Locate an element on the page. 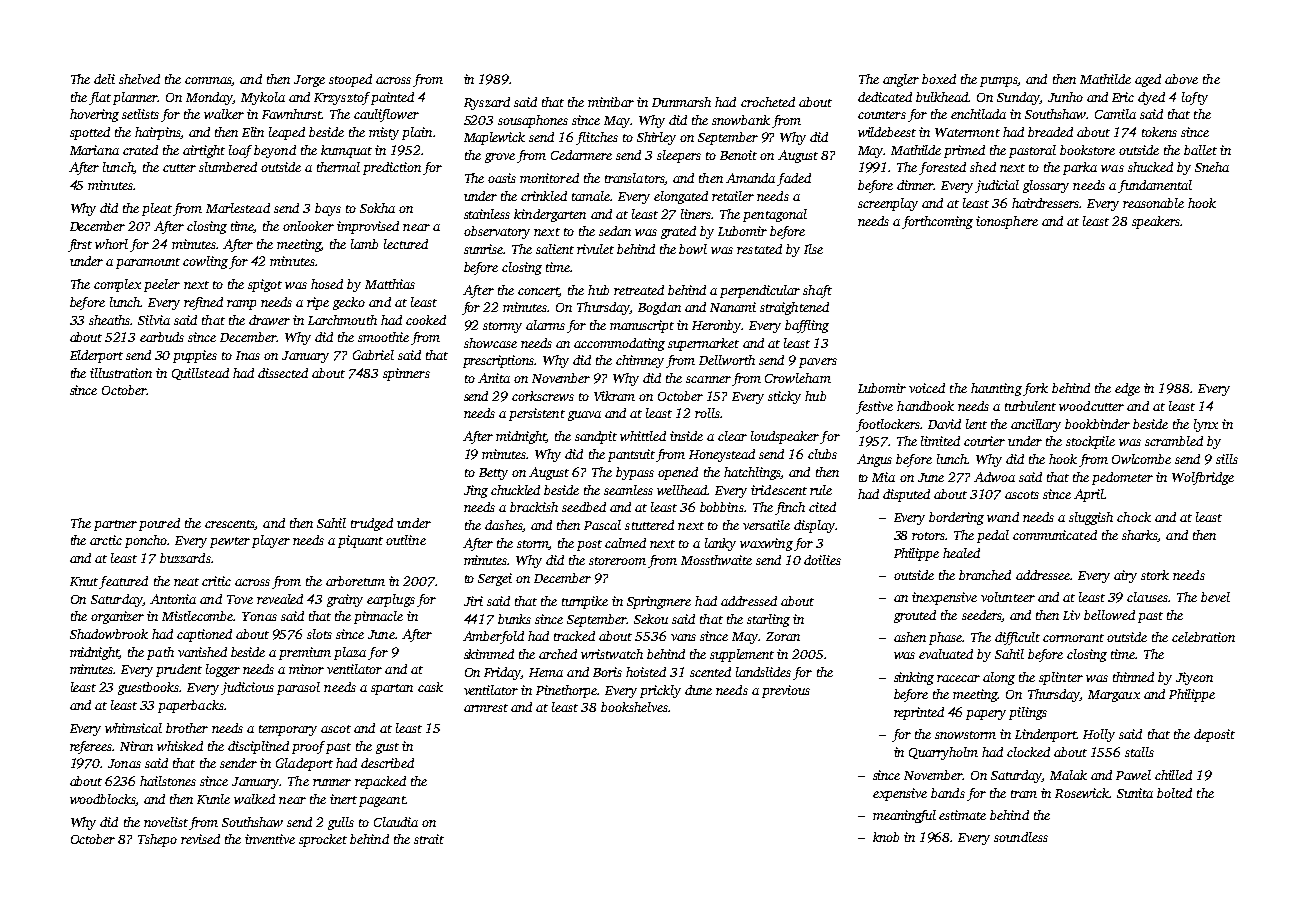 The width and height of the image is (1308, 924). angler is located at coordinates (901, 80).
